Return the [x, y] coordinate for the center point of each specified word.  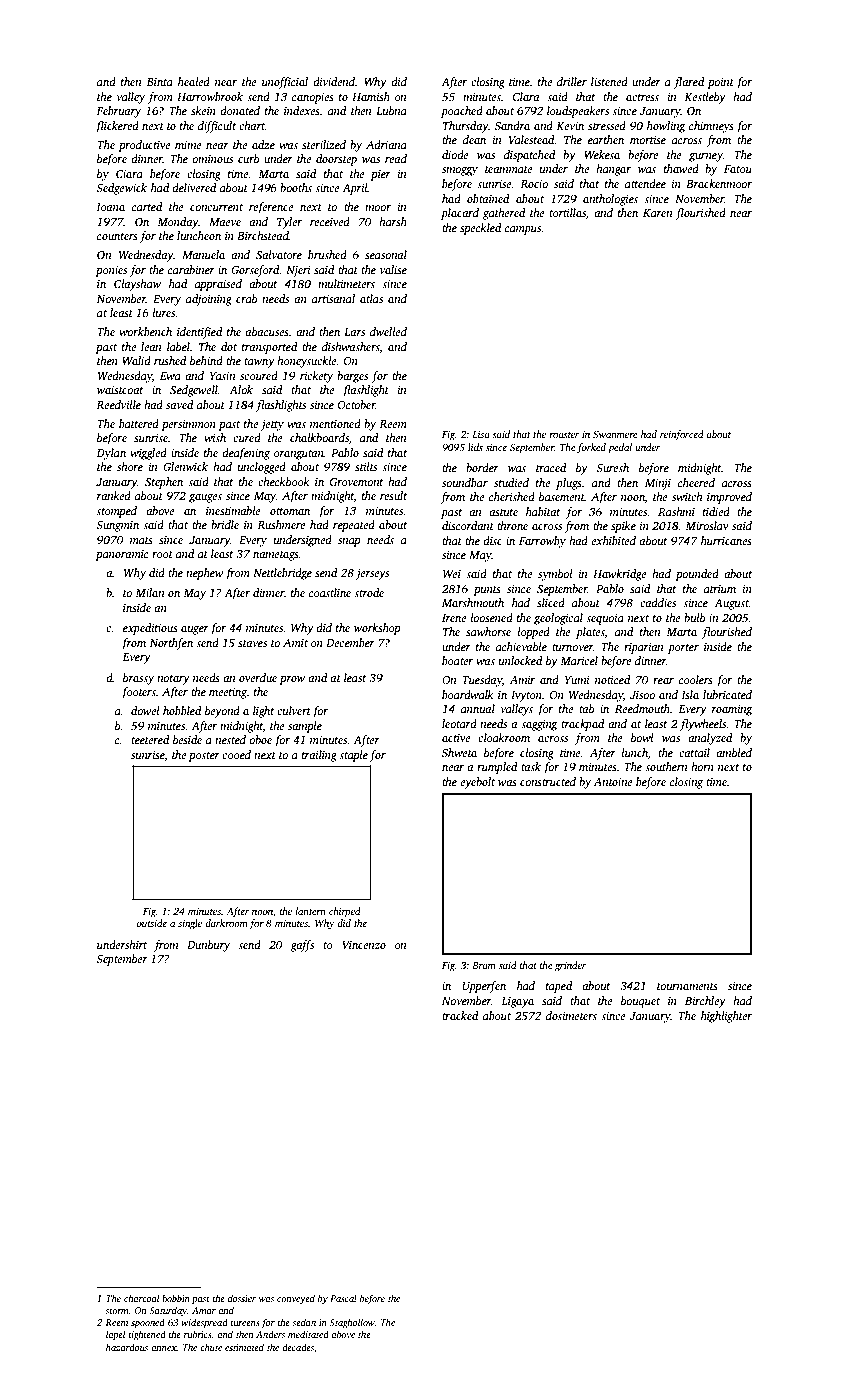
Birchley [705, 1002]
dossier [242, 1298]
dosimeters [571, 1015]
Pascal [343, 1298]
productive [145, 146]
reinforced [682, 435]
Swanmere [615, 434]
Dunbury [208, 946]
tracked [460, 1015]
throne [512, 525]
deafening [246, 454]
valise [393, 269]
